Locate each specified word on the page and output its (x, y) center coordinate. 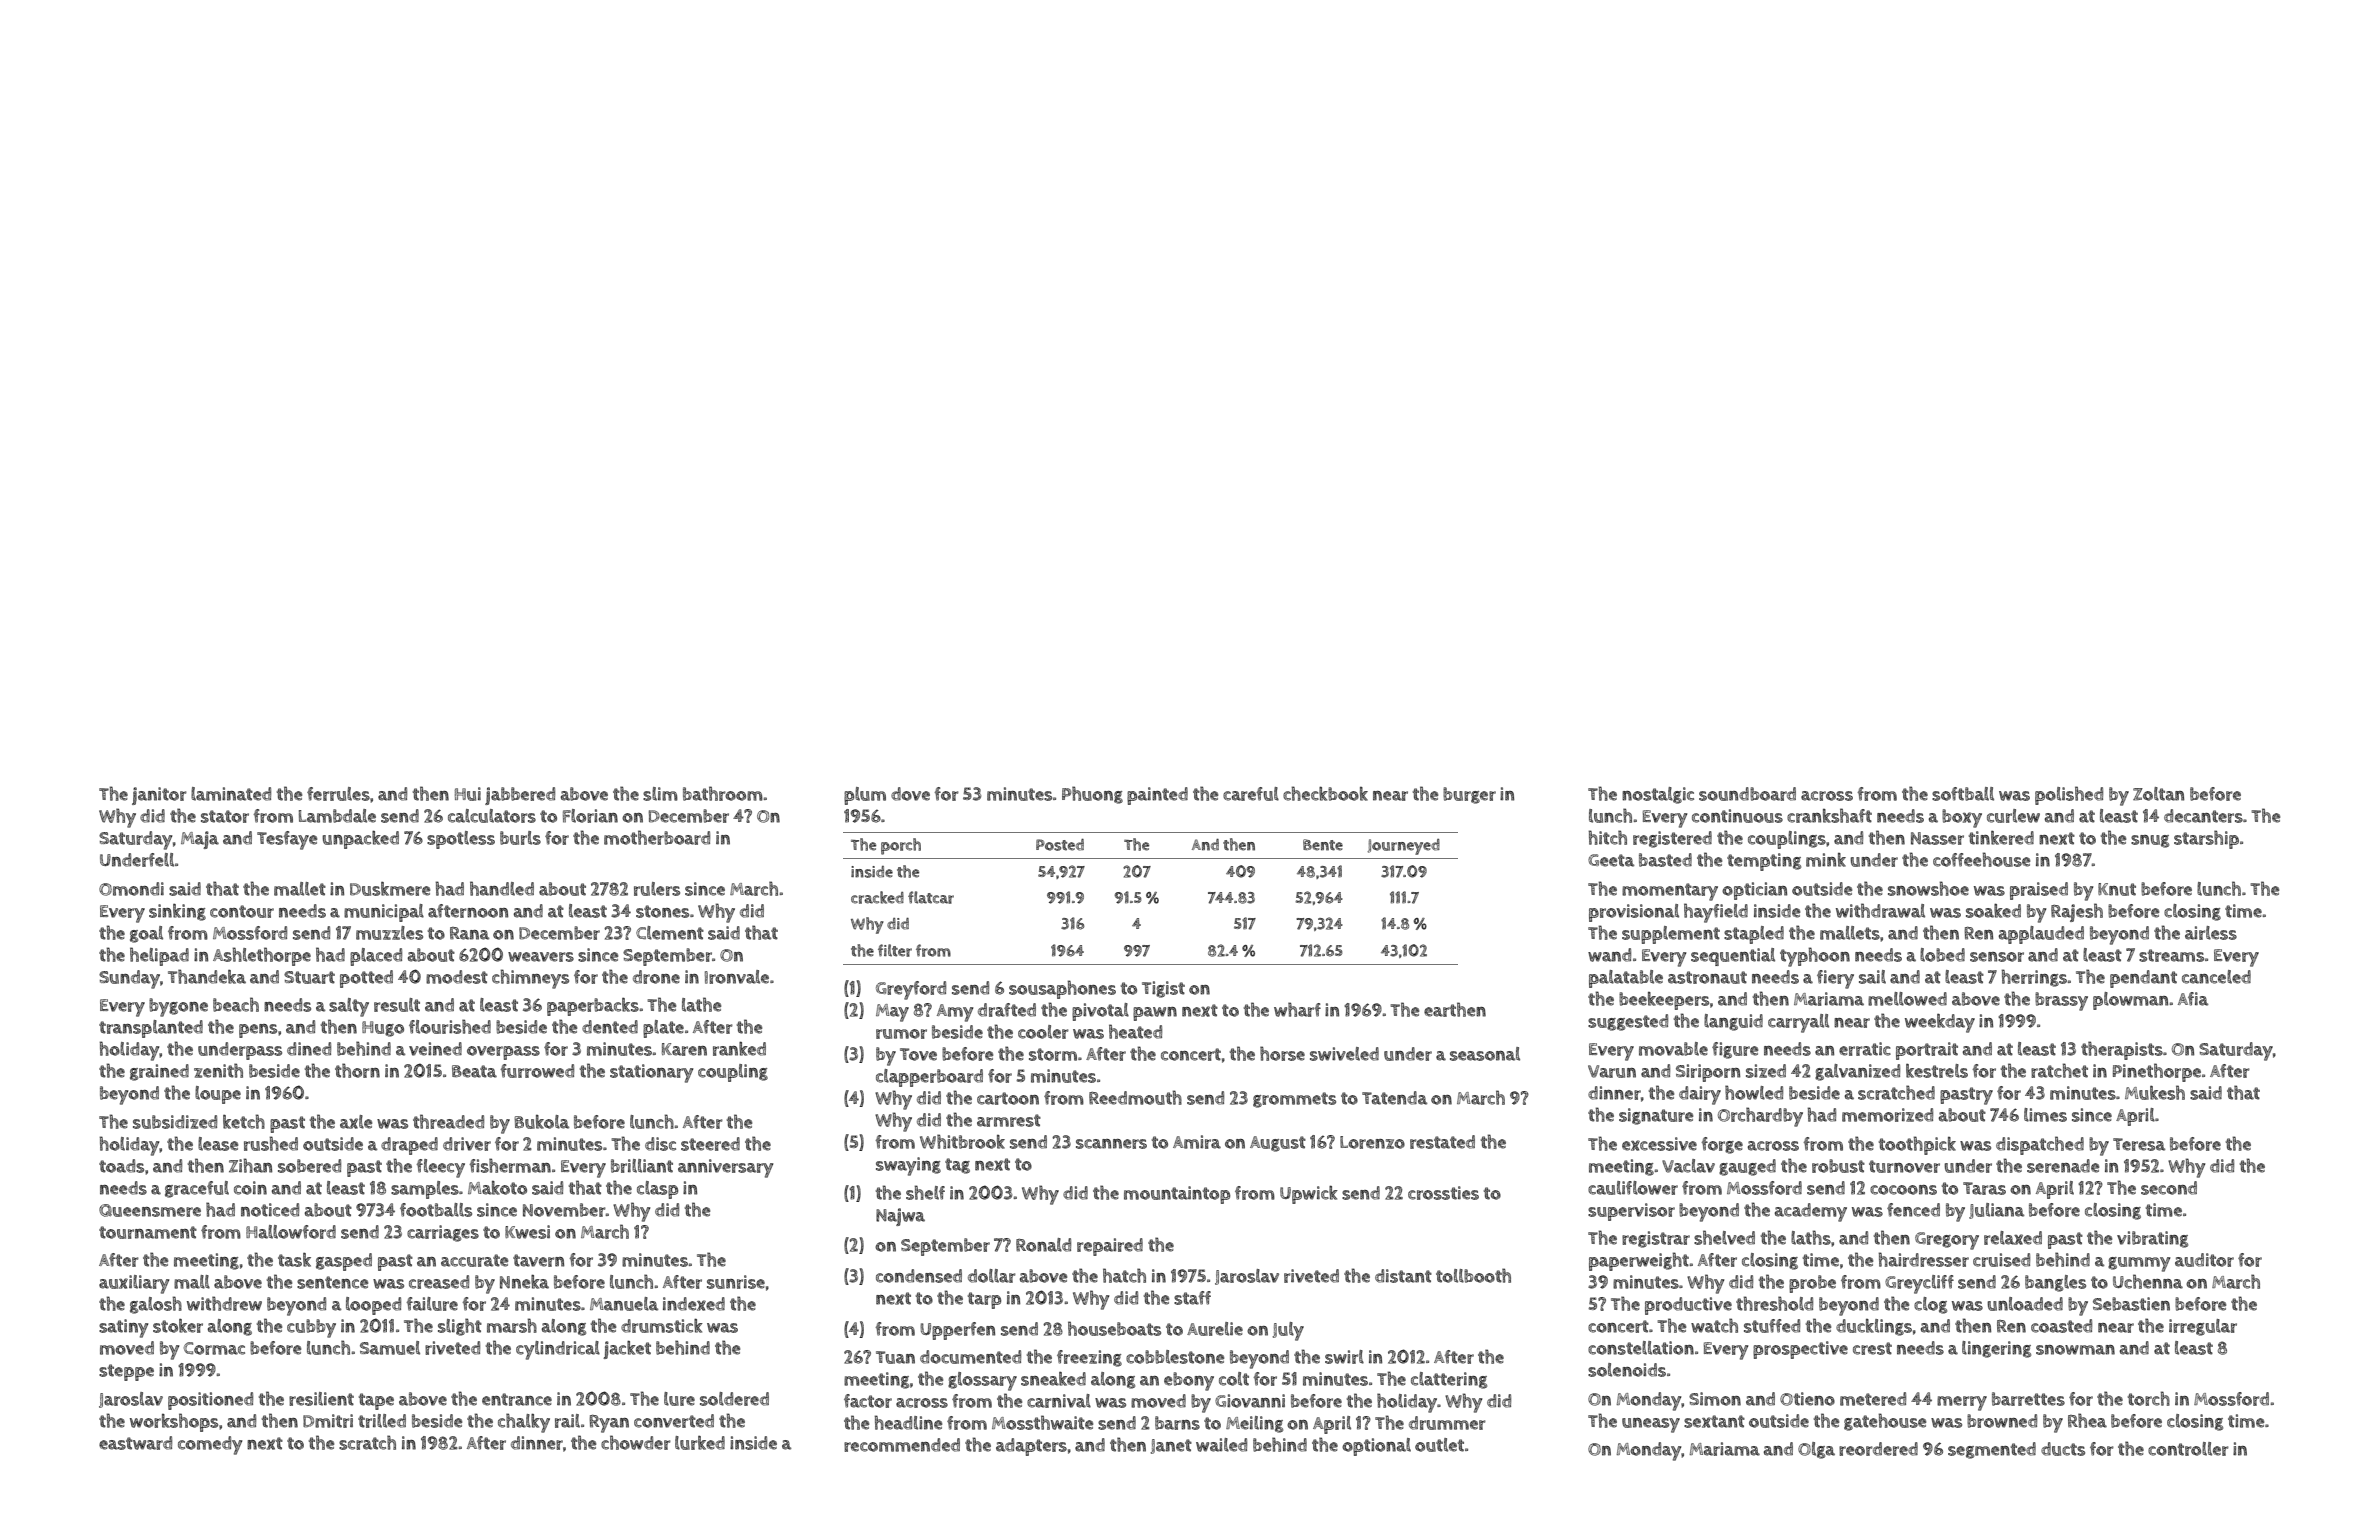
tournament (148, 1232)
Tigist (1163, 989)
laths (1811, 1237)
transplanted (151, 1029)
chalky (524, 1423)
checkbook (1325, 793)
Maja (200, 840)
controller (2188, 1449)
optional (1376, 1447)
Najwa (900, 1217)
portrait (1927, 1051)
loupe (218, 1095)
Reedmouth (1135, 1097)
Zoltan (2158, 794)
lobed (1942, 955)
